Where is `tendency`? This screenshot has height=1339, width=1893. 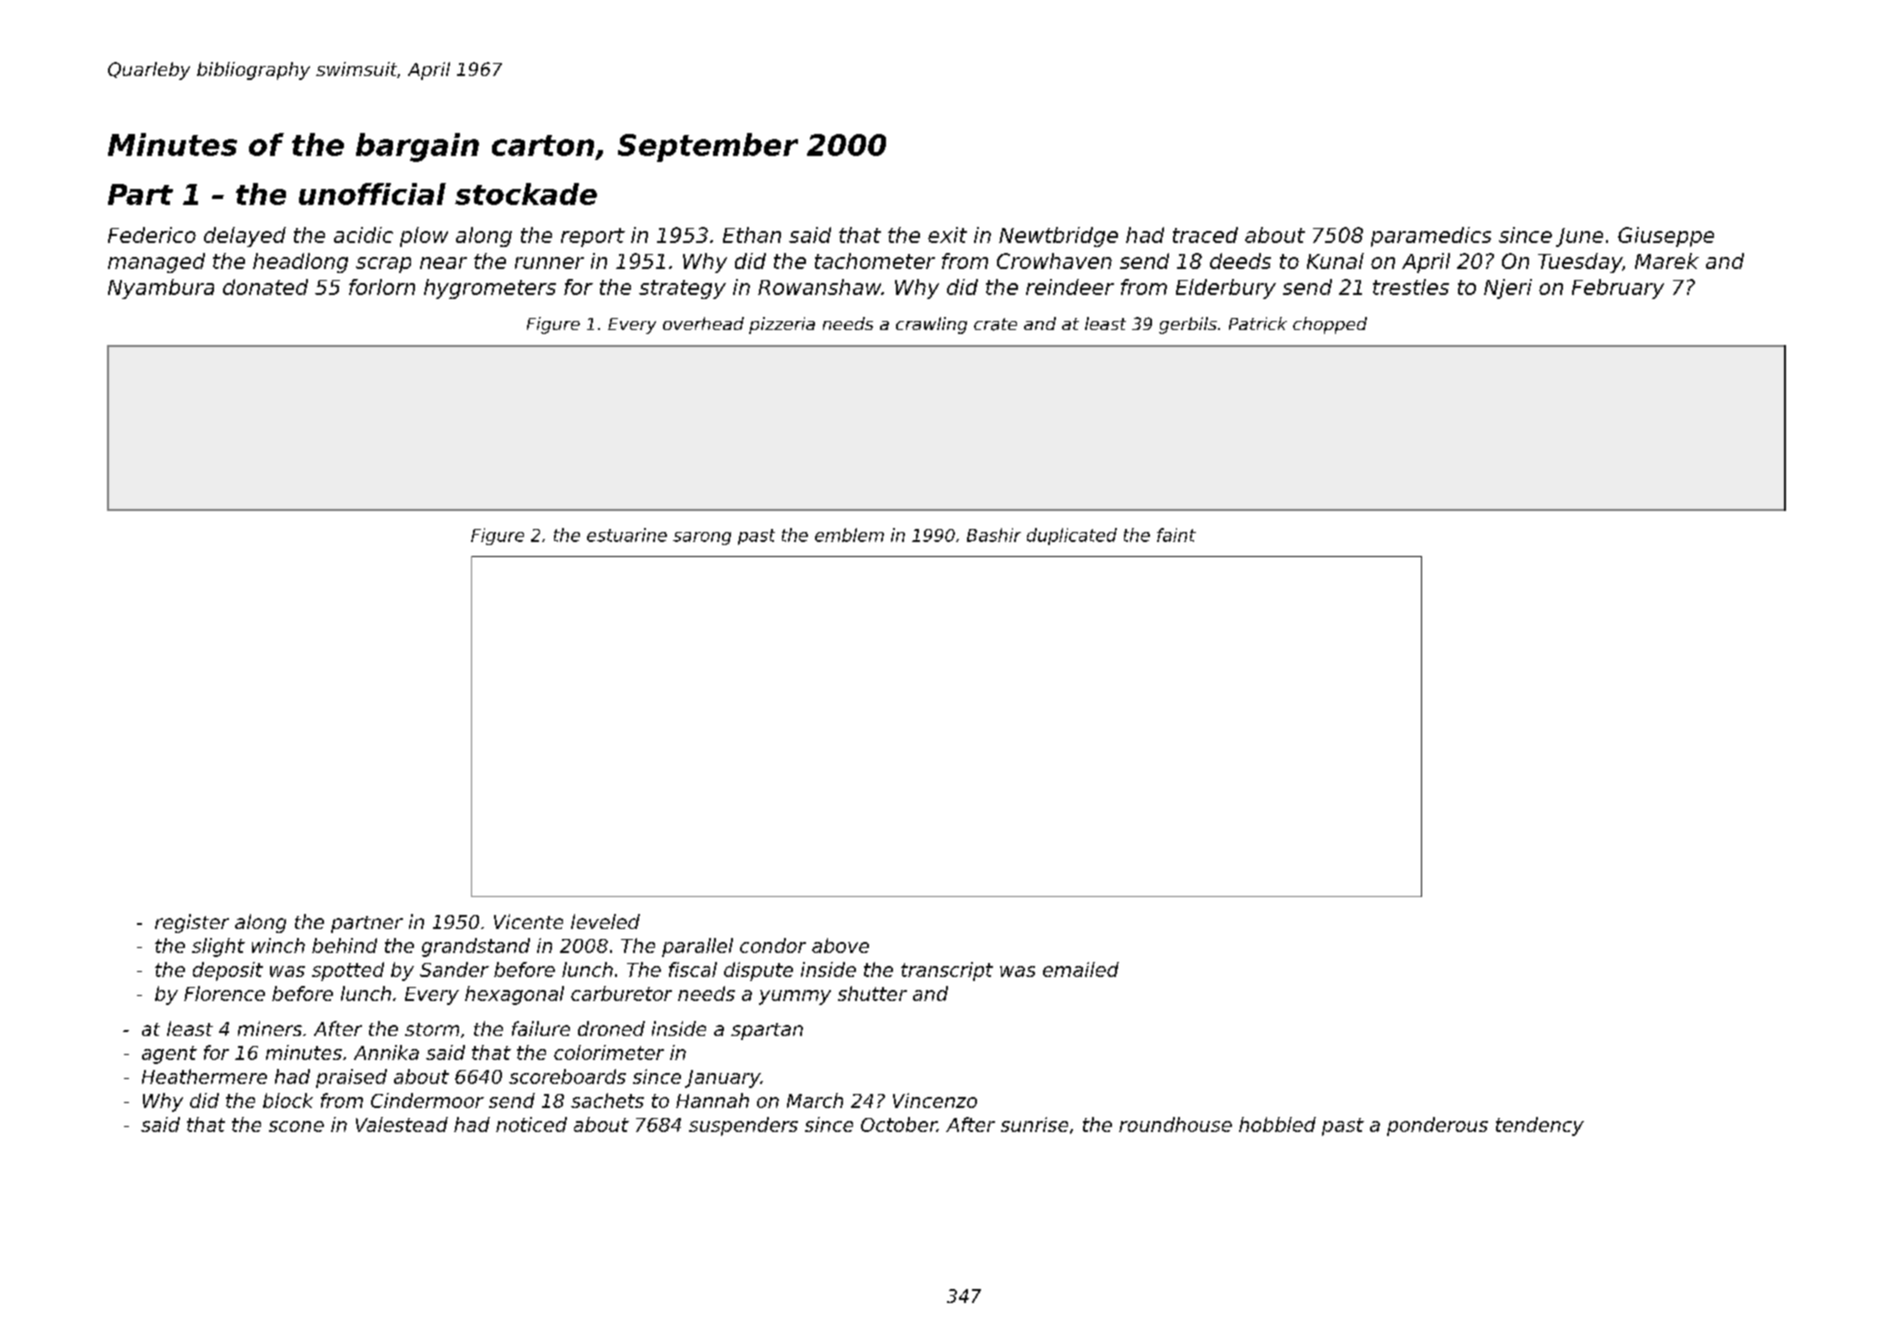 tendency is located at coordinates (1540, 1126).
